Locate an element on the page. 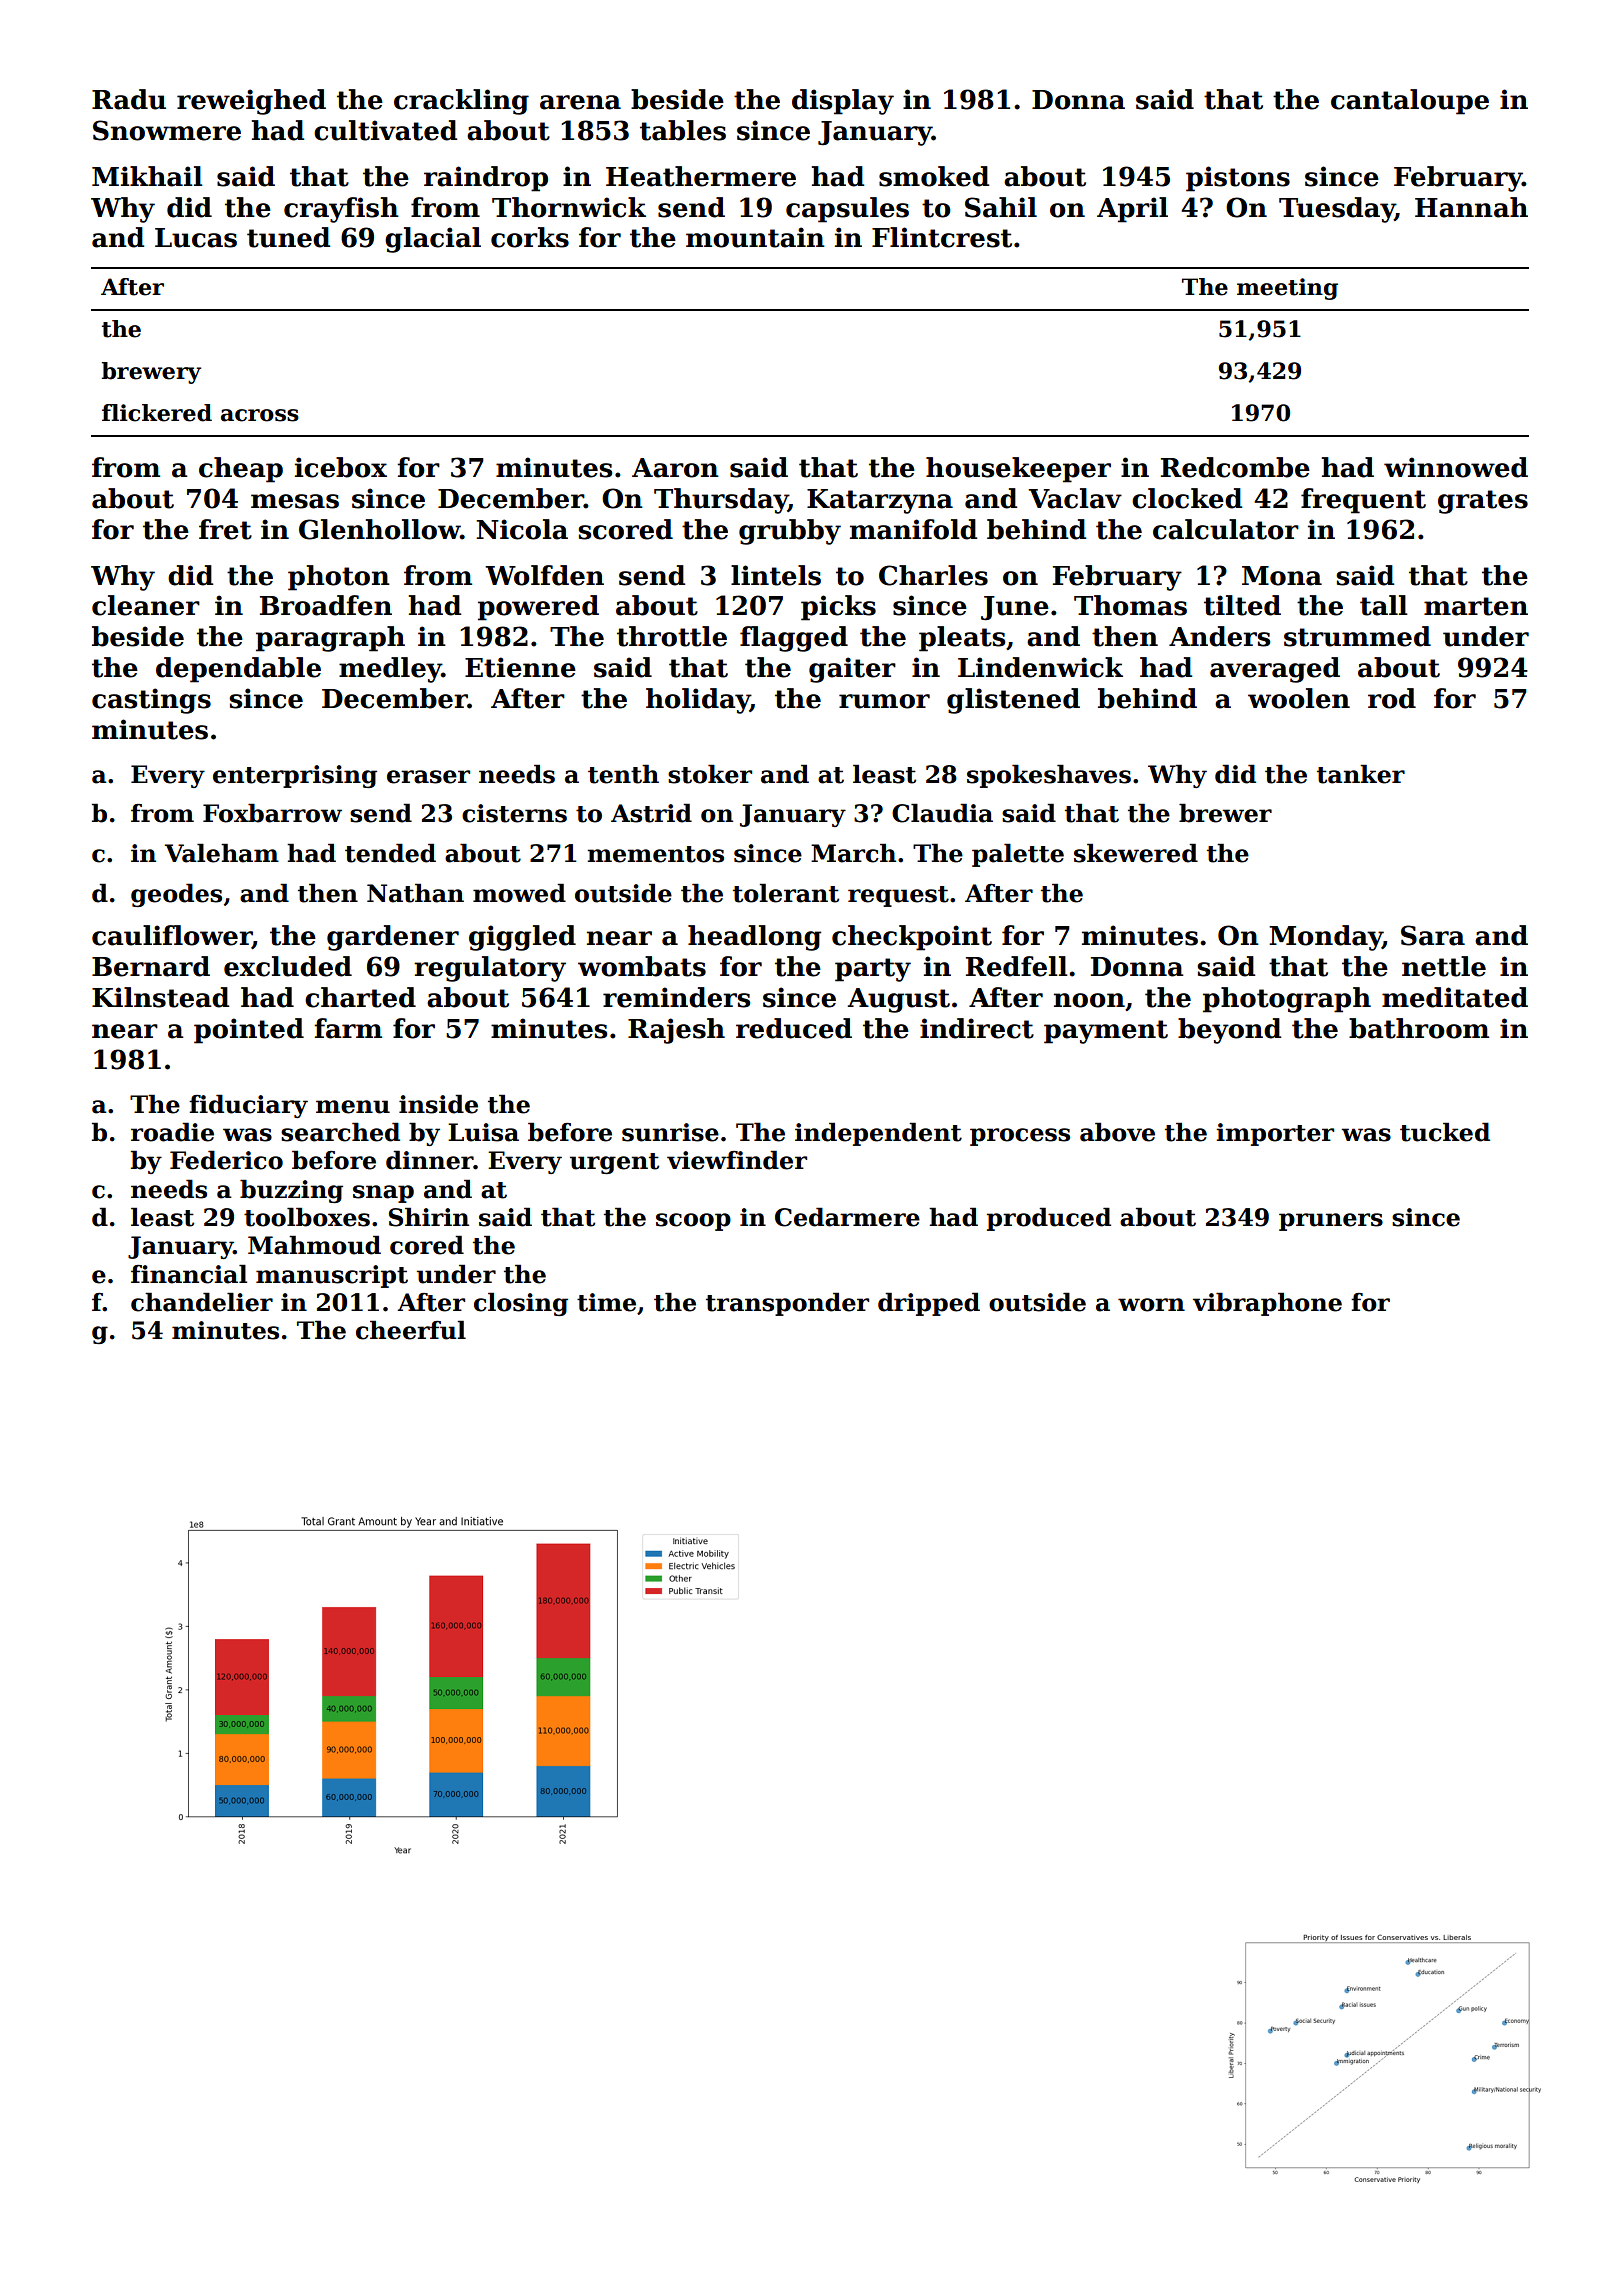  housekeeper is located at coordinates (1018, 470).
